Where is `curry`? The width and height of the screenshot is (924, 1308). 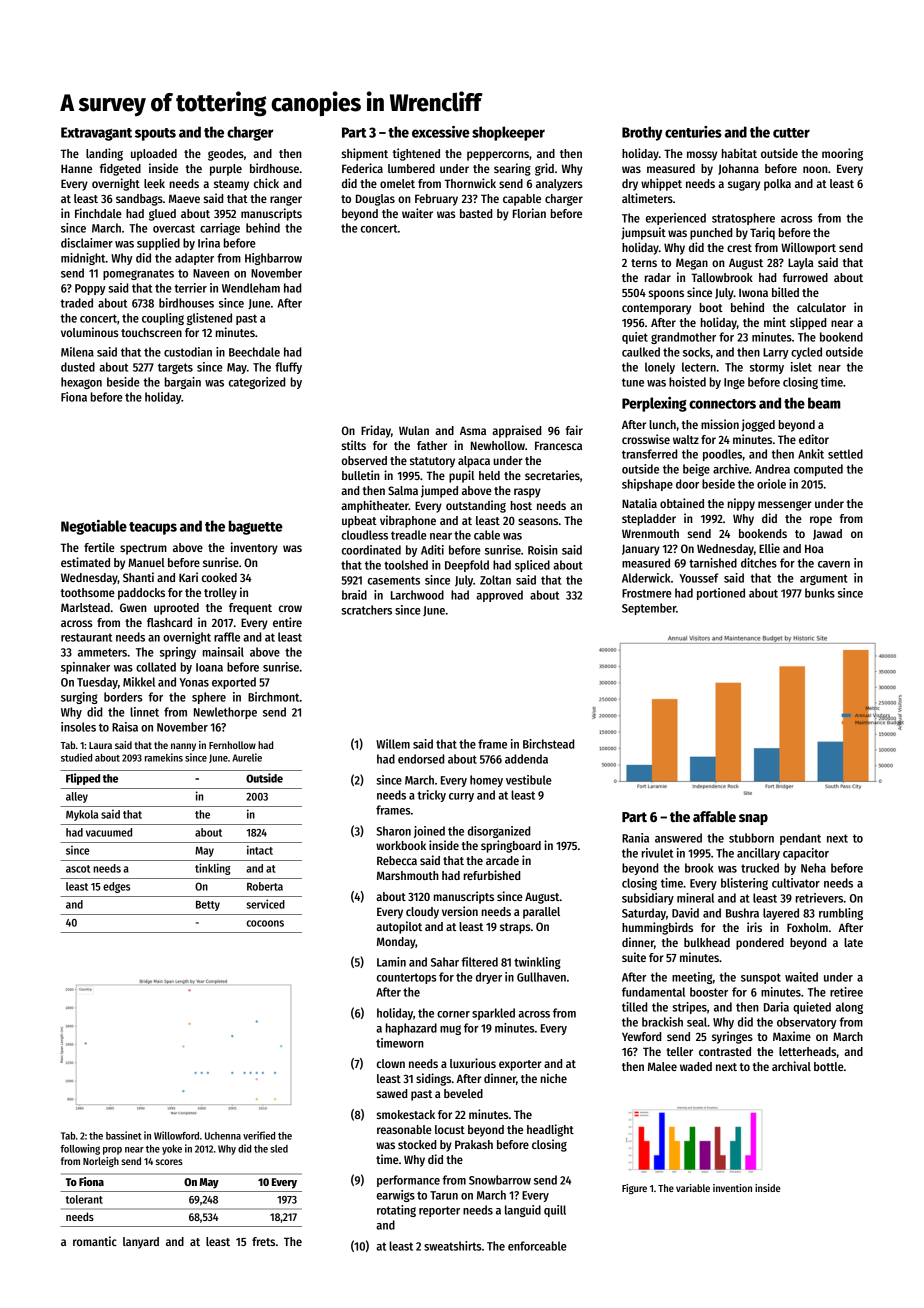 curry is located at coordinates (461, 797).
